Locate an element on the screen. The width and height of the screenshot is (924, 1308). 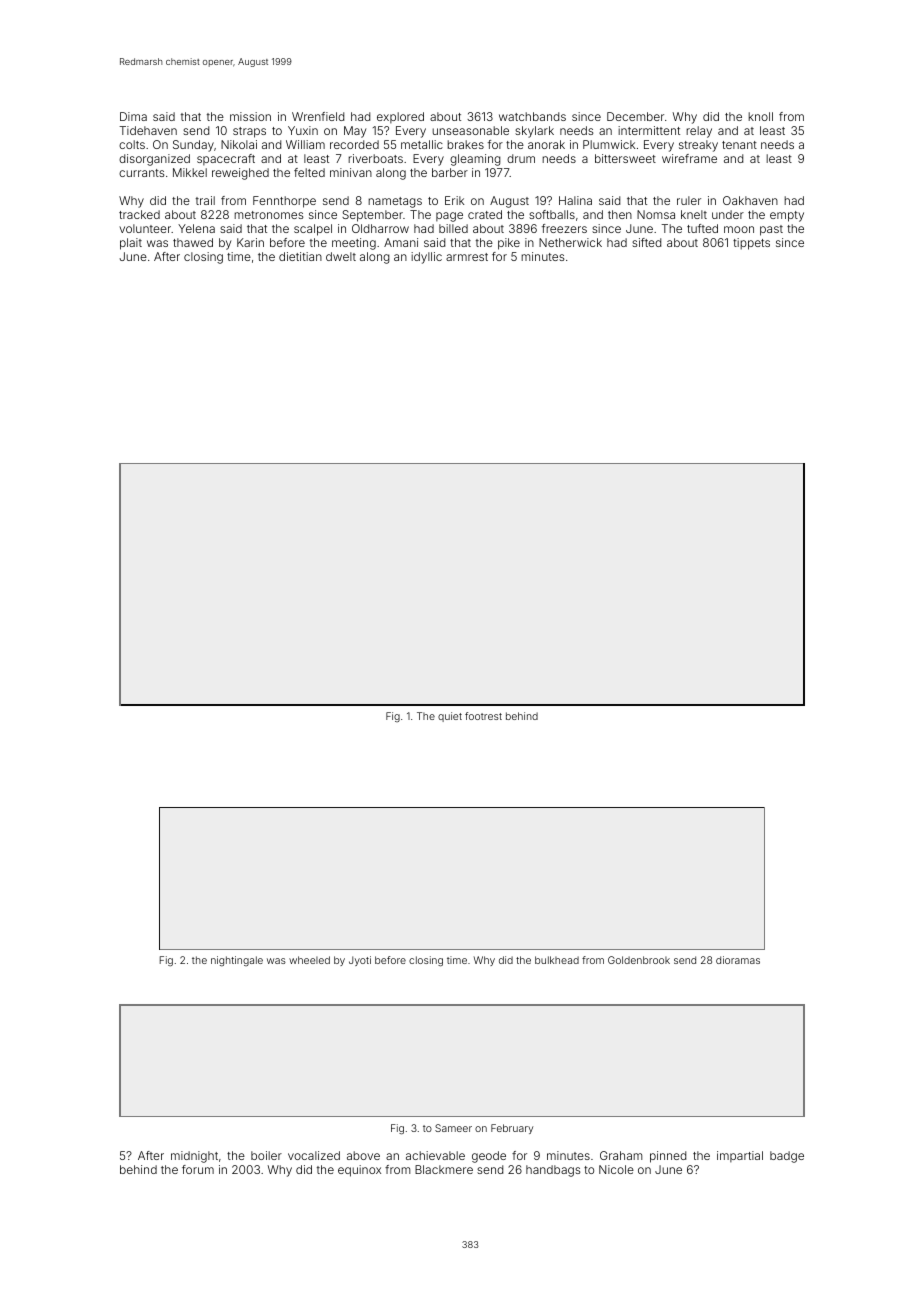
Netherwick is located at coordinates (570, 242).
